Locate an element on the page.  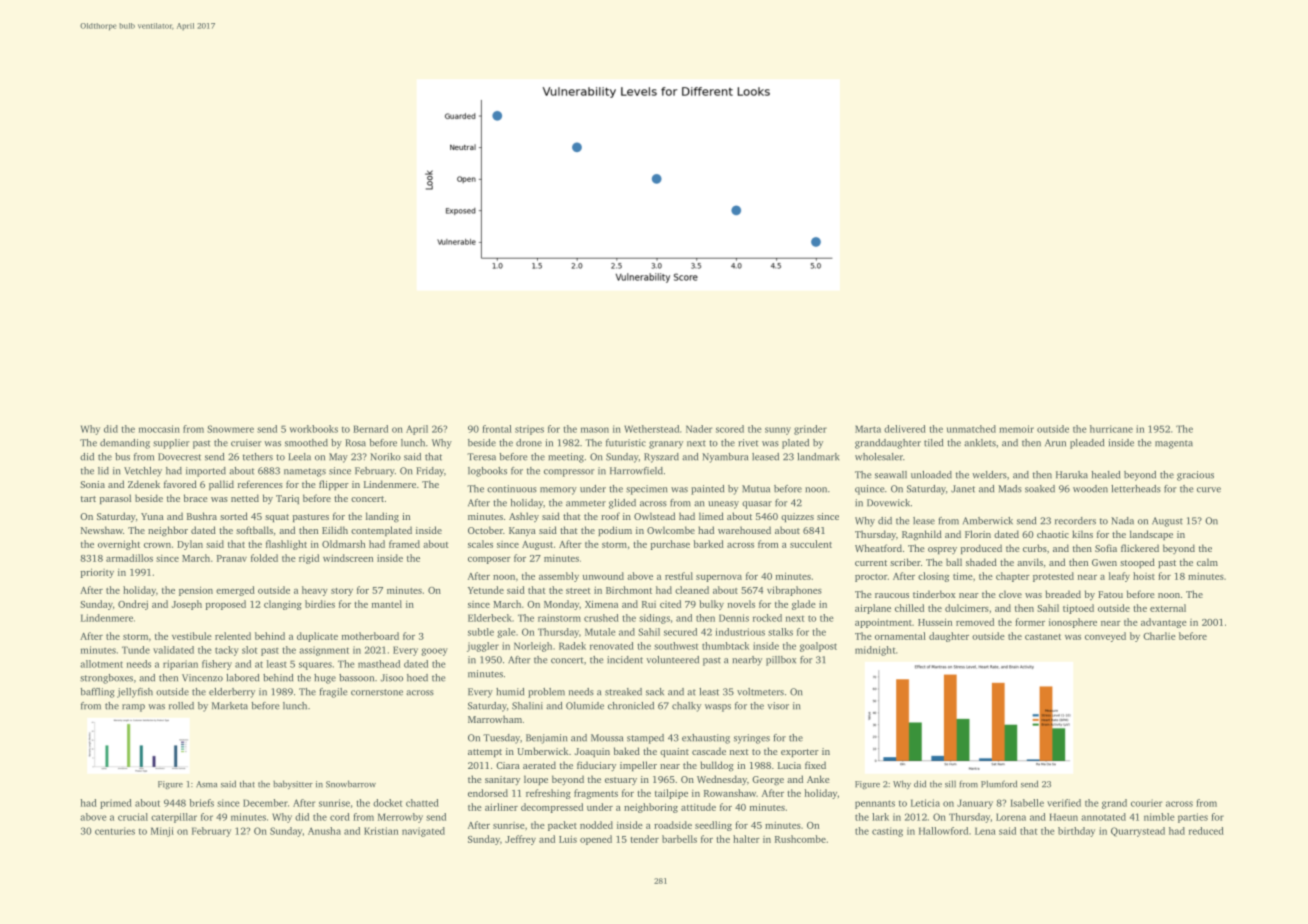
courier is located at coordinates (1146, 803).
